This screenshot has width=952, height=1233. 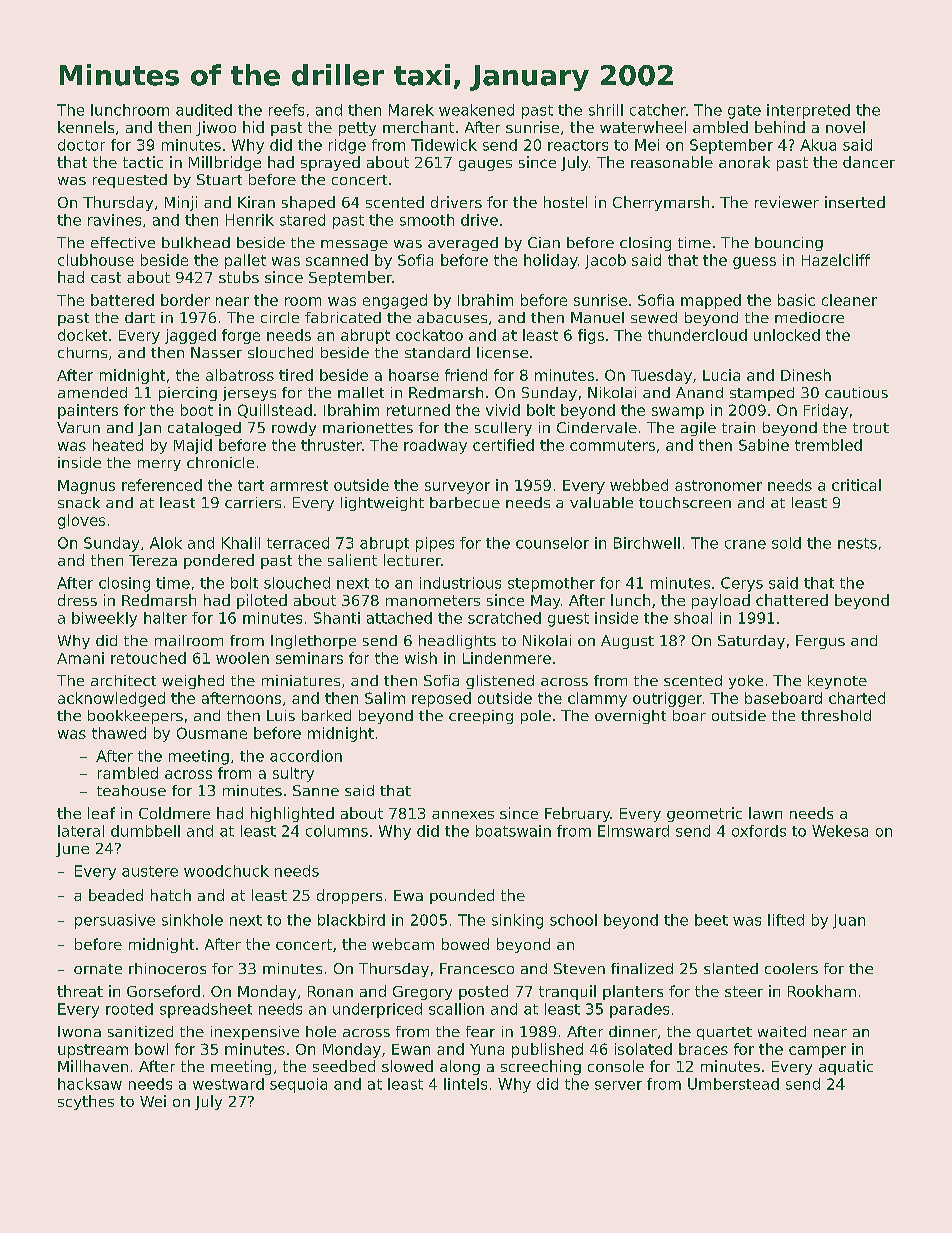 I want to click on school, so click(x=573, y=920).
